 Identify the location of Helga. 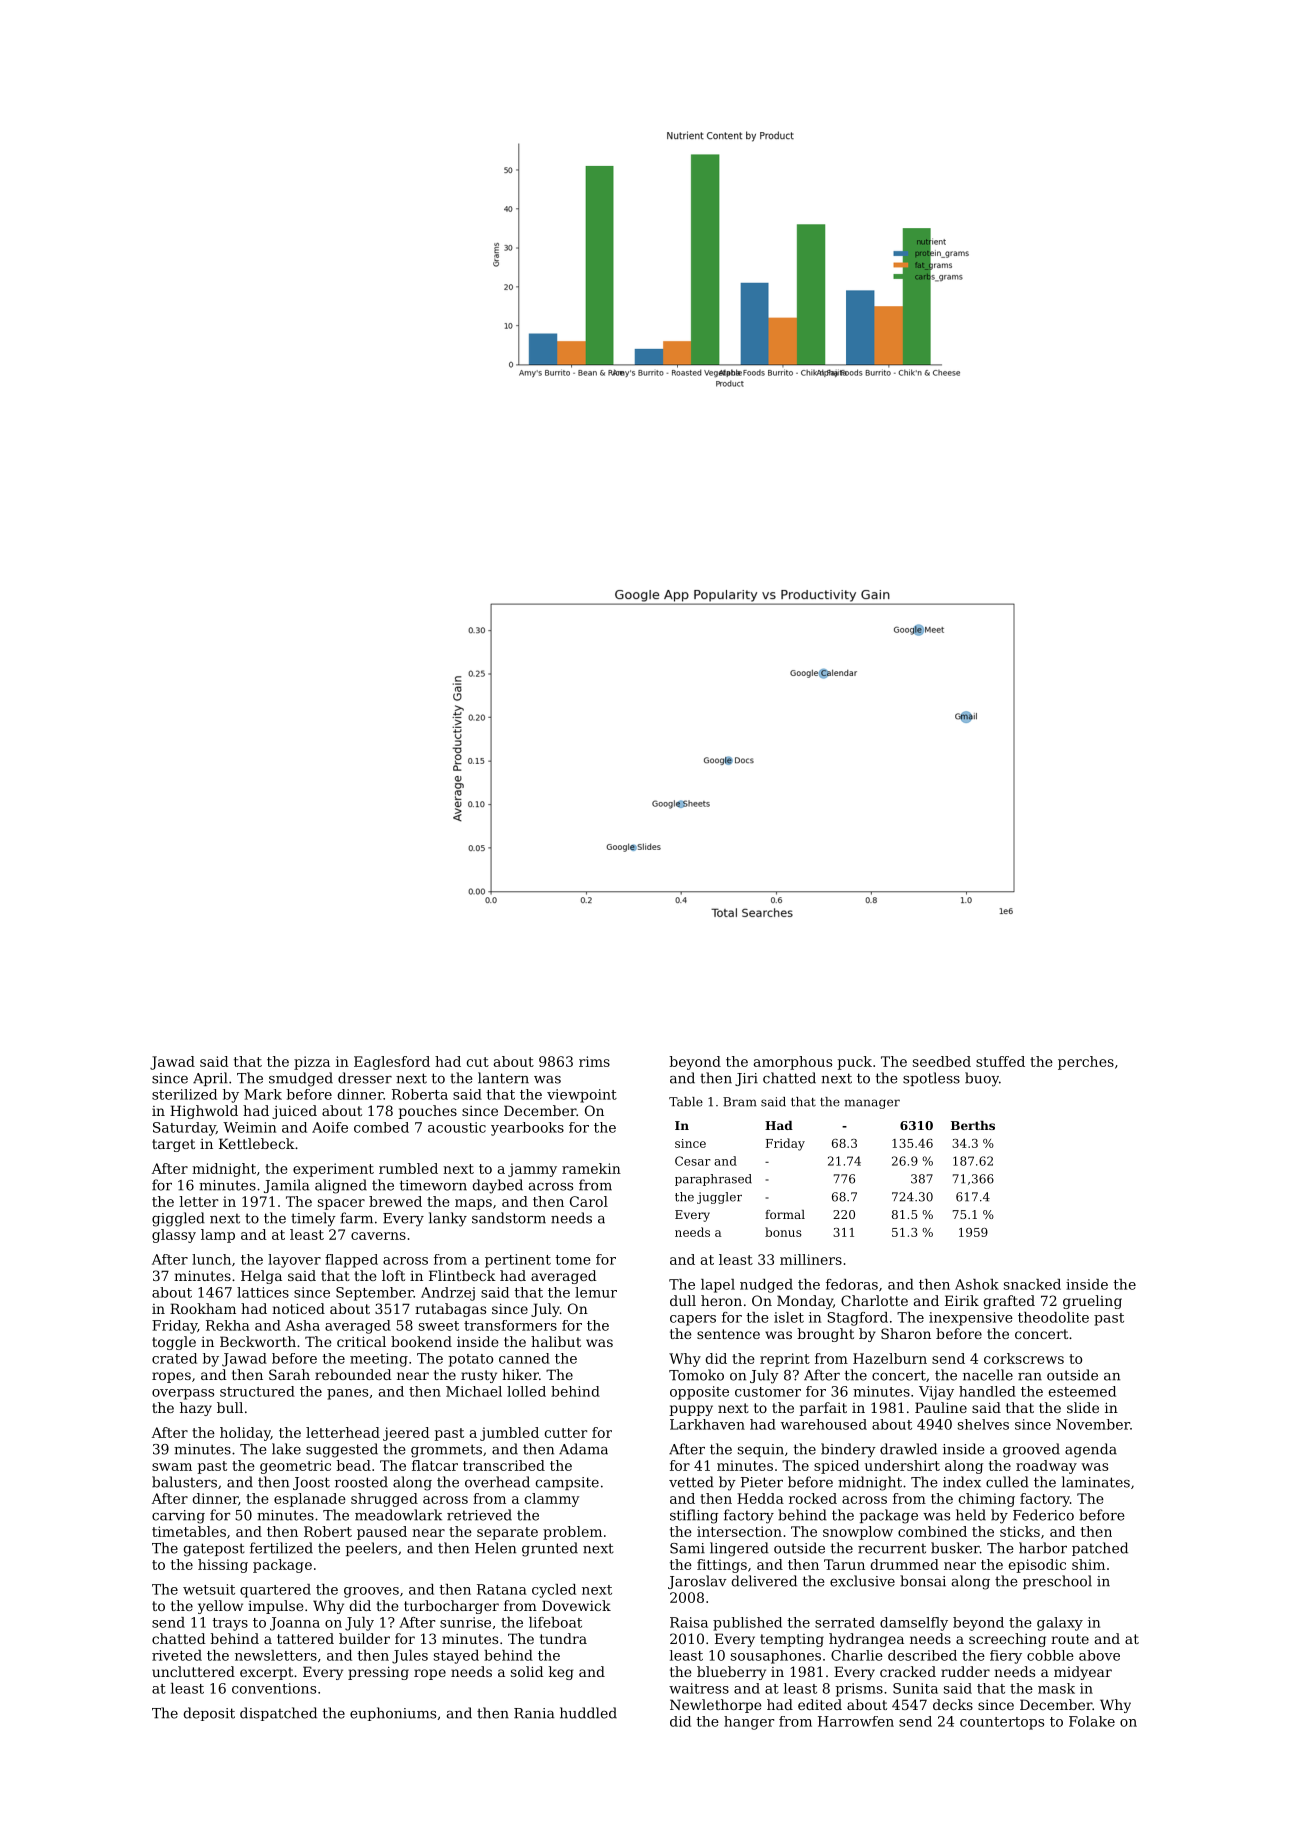
(261, 1277).
